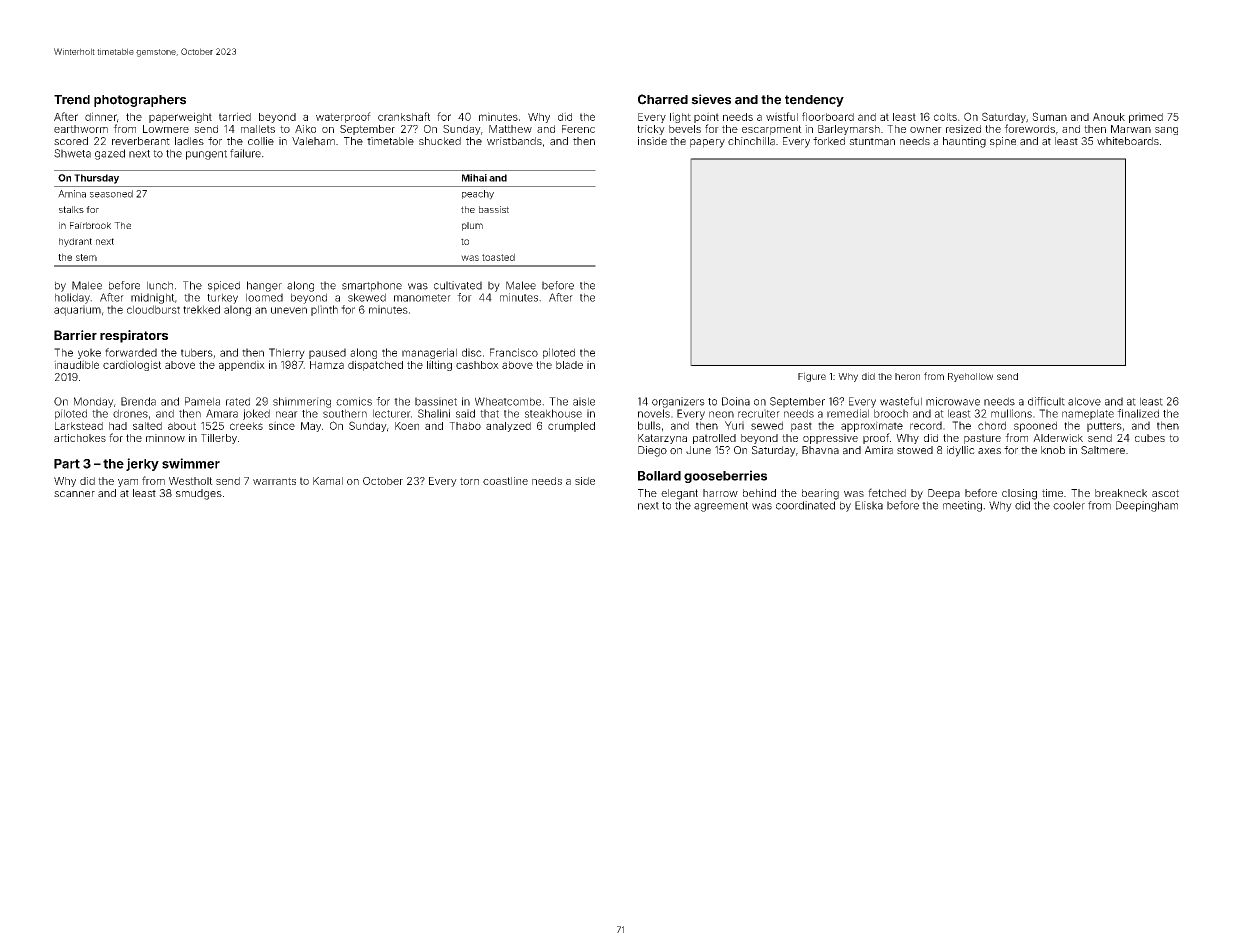 This page has height=952, width=1233. I want to click on whiteboards, so click(1128, 141).
